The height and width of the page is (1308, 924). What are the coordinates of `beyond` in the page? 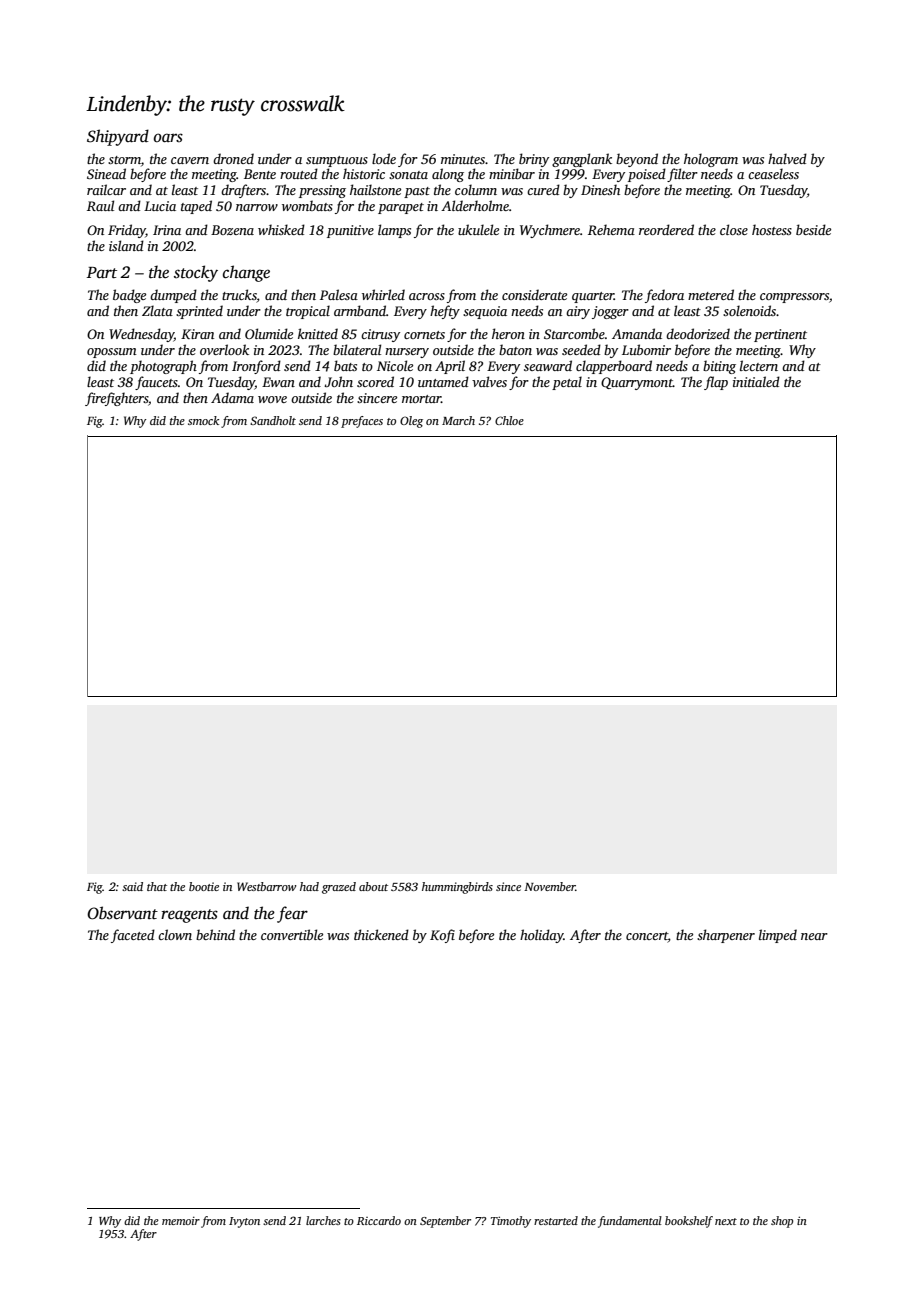 It's located at (637, 160).
